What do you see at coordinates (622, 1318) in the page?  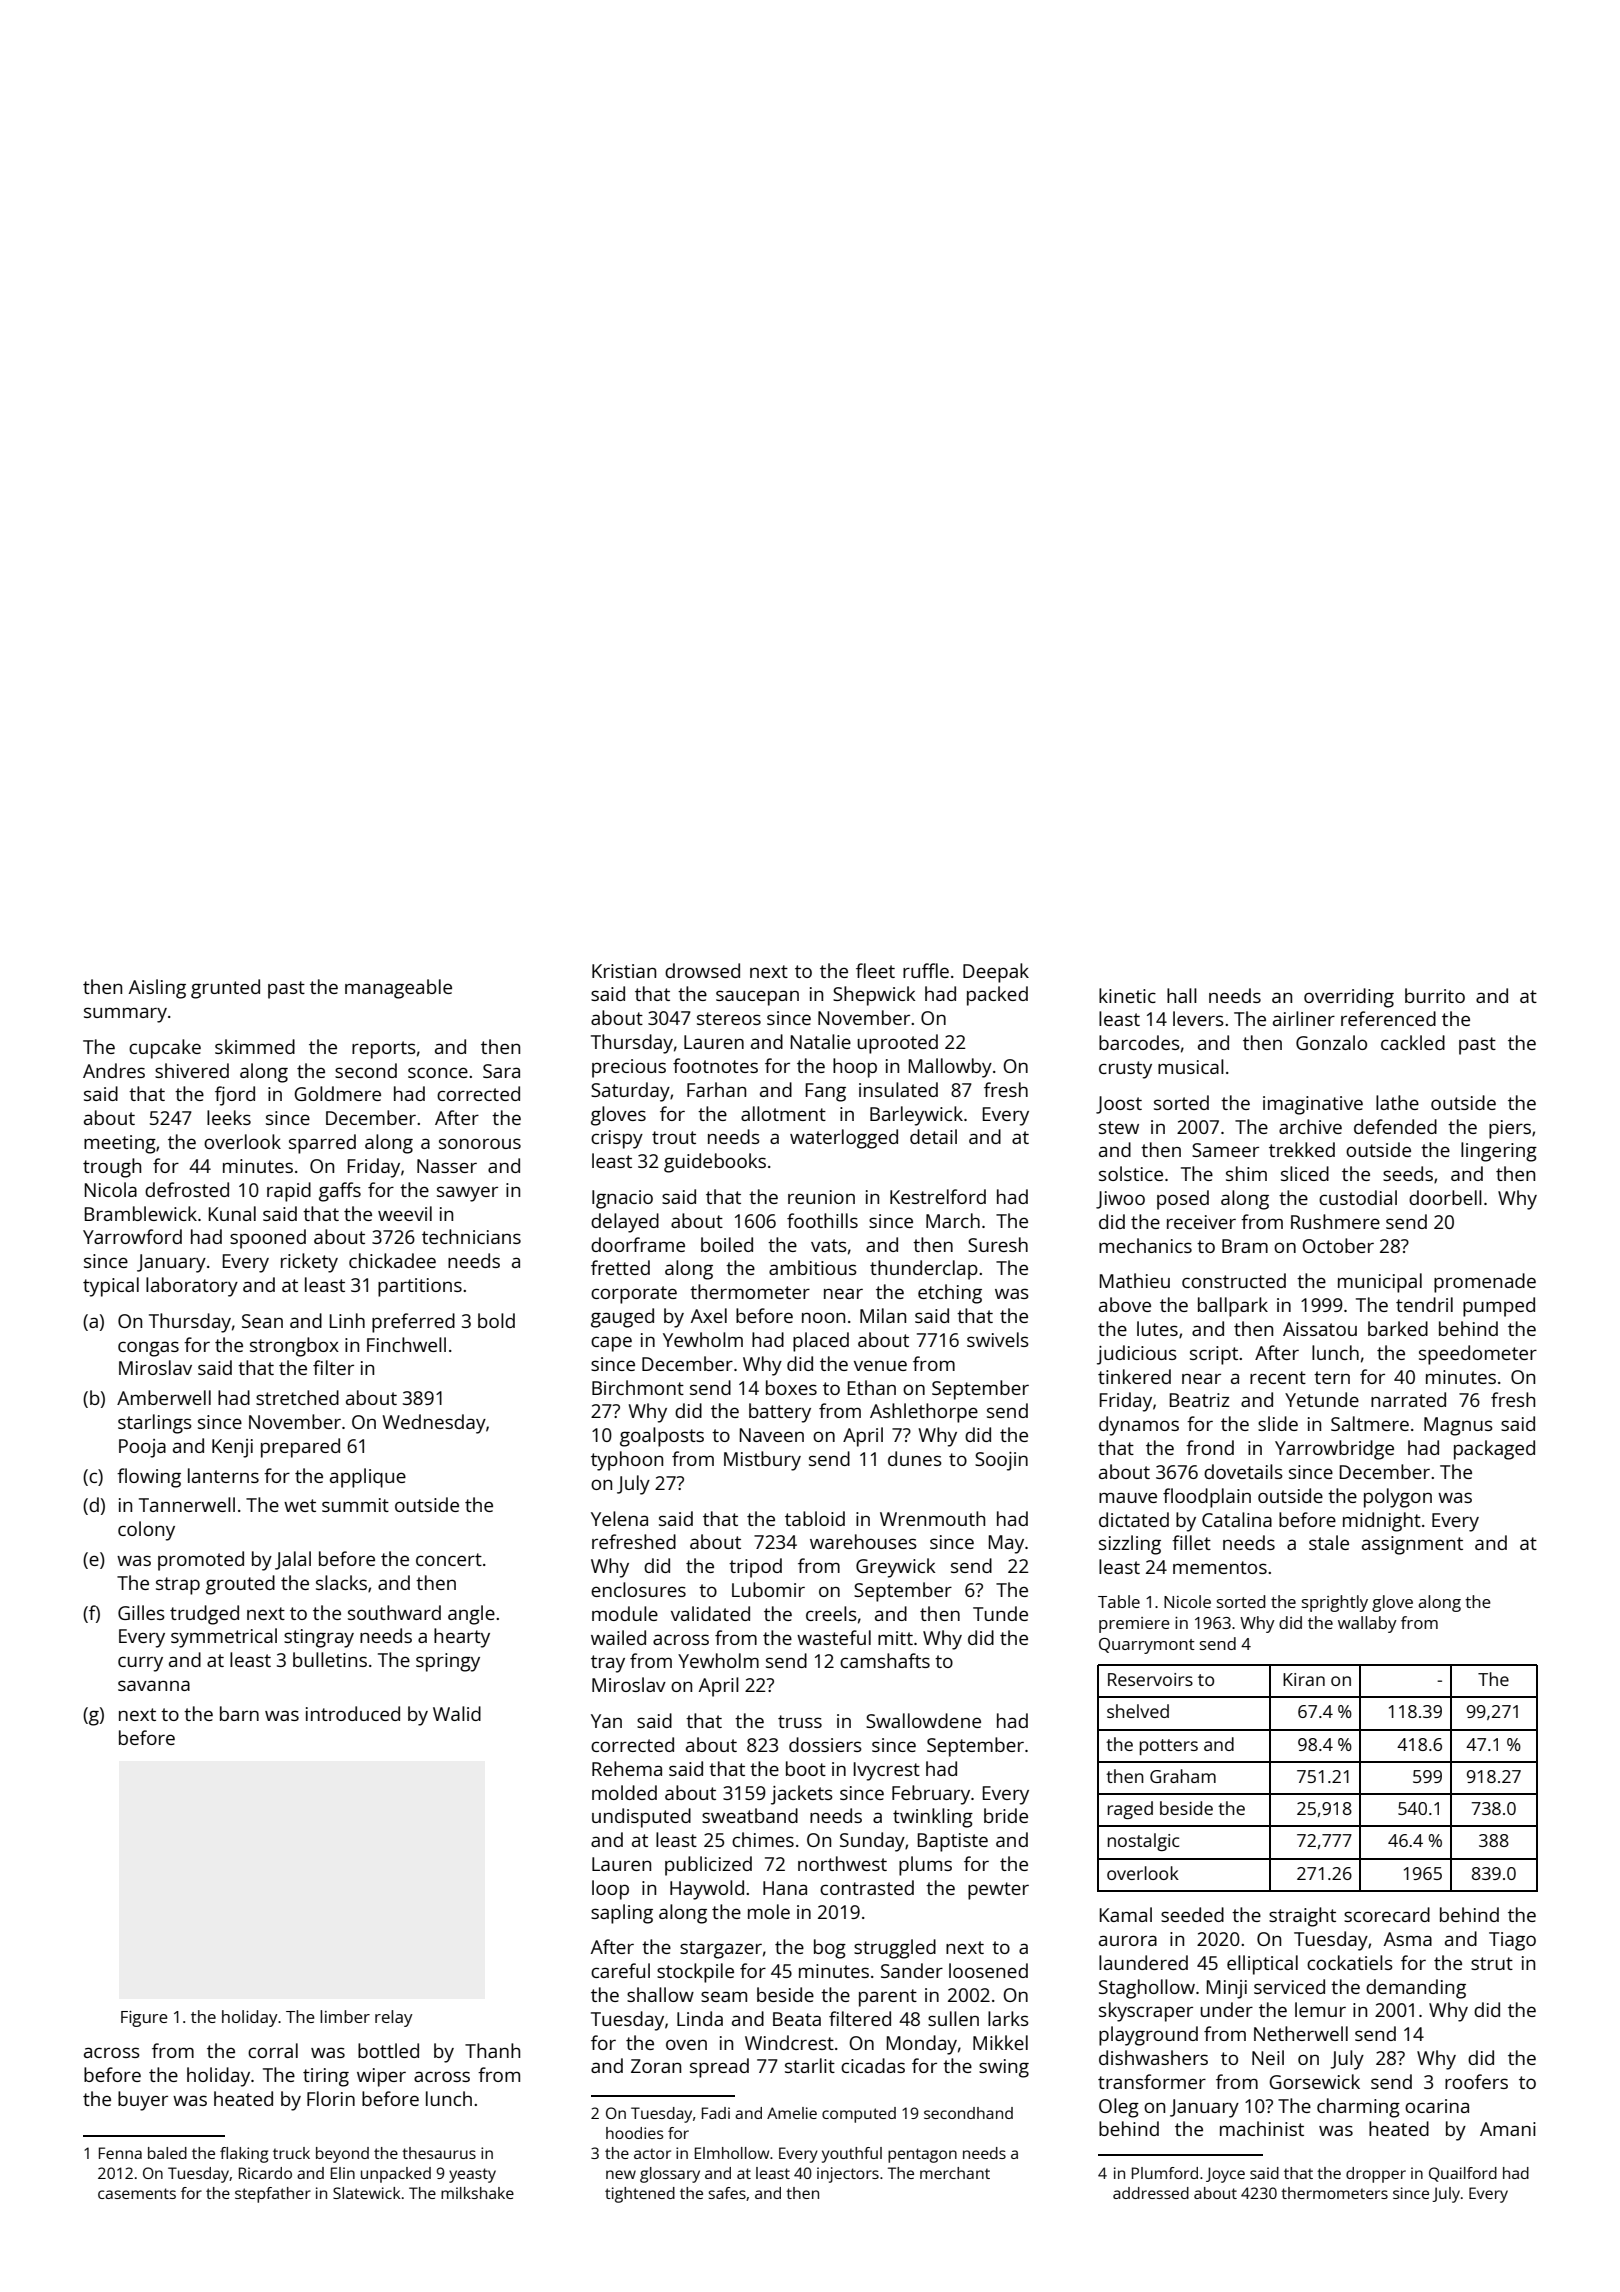 I see `gauged` at bounding box center [622, 1318].
